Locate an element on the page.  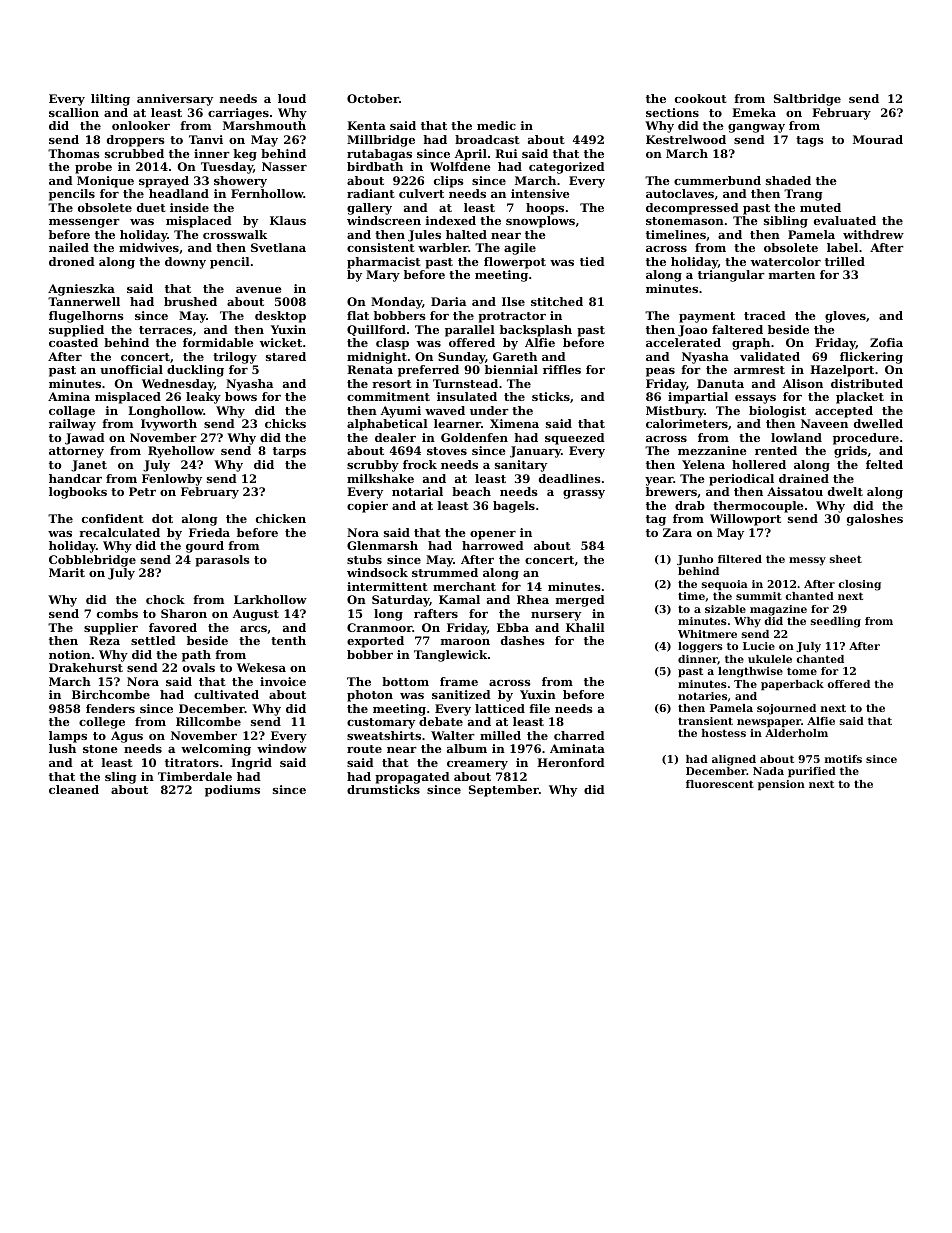
October is located at coordinates (373, 98).
